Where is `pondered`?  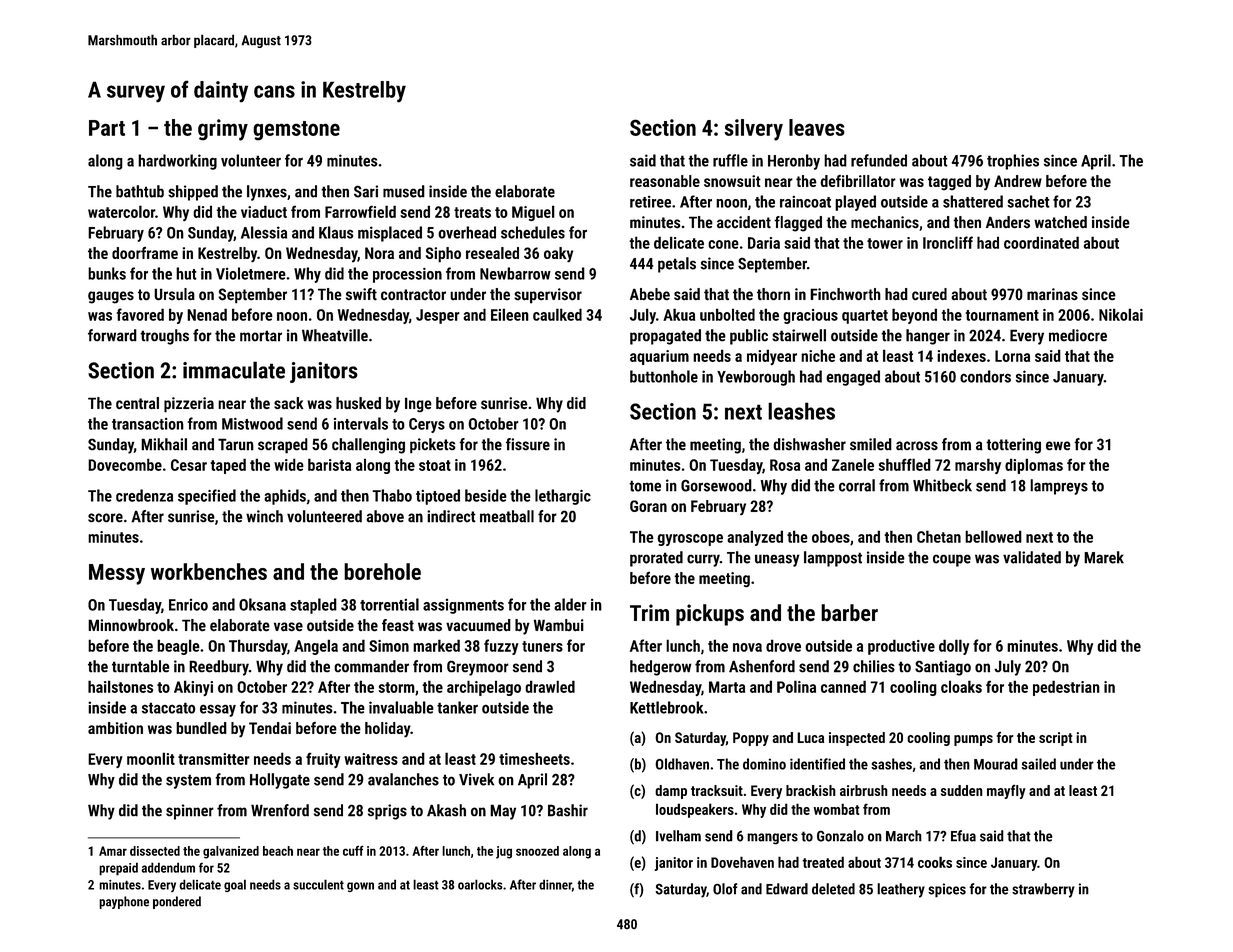 pondered is located at coordinates (177, 902).
